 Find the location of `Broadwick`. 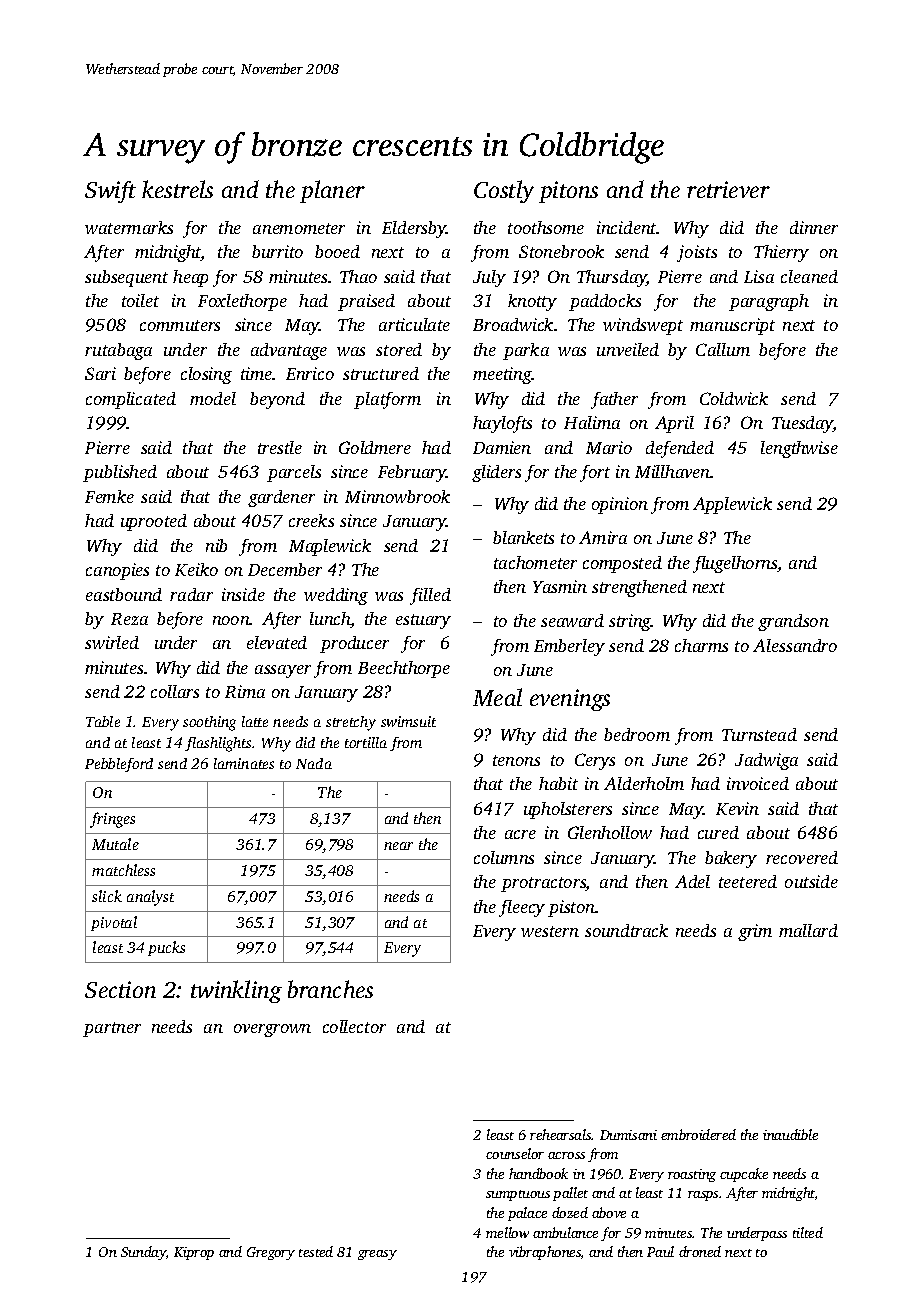

Broadwick is located at coordinates (513, 324).
